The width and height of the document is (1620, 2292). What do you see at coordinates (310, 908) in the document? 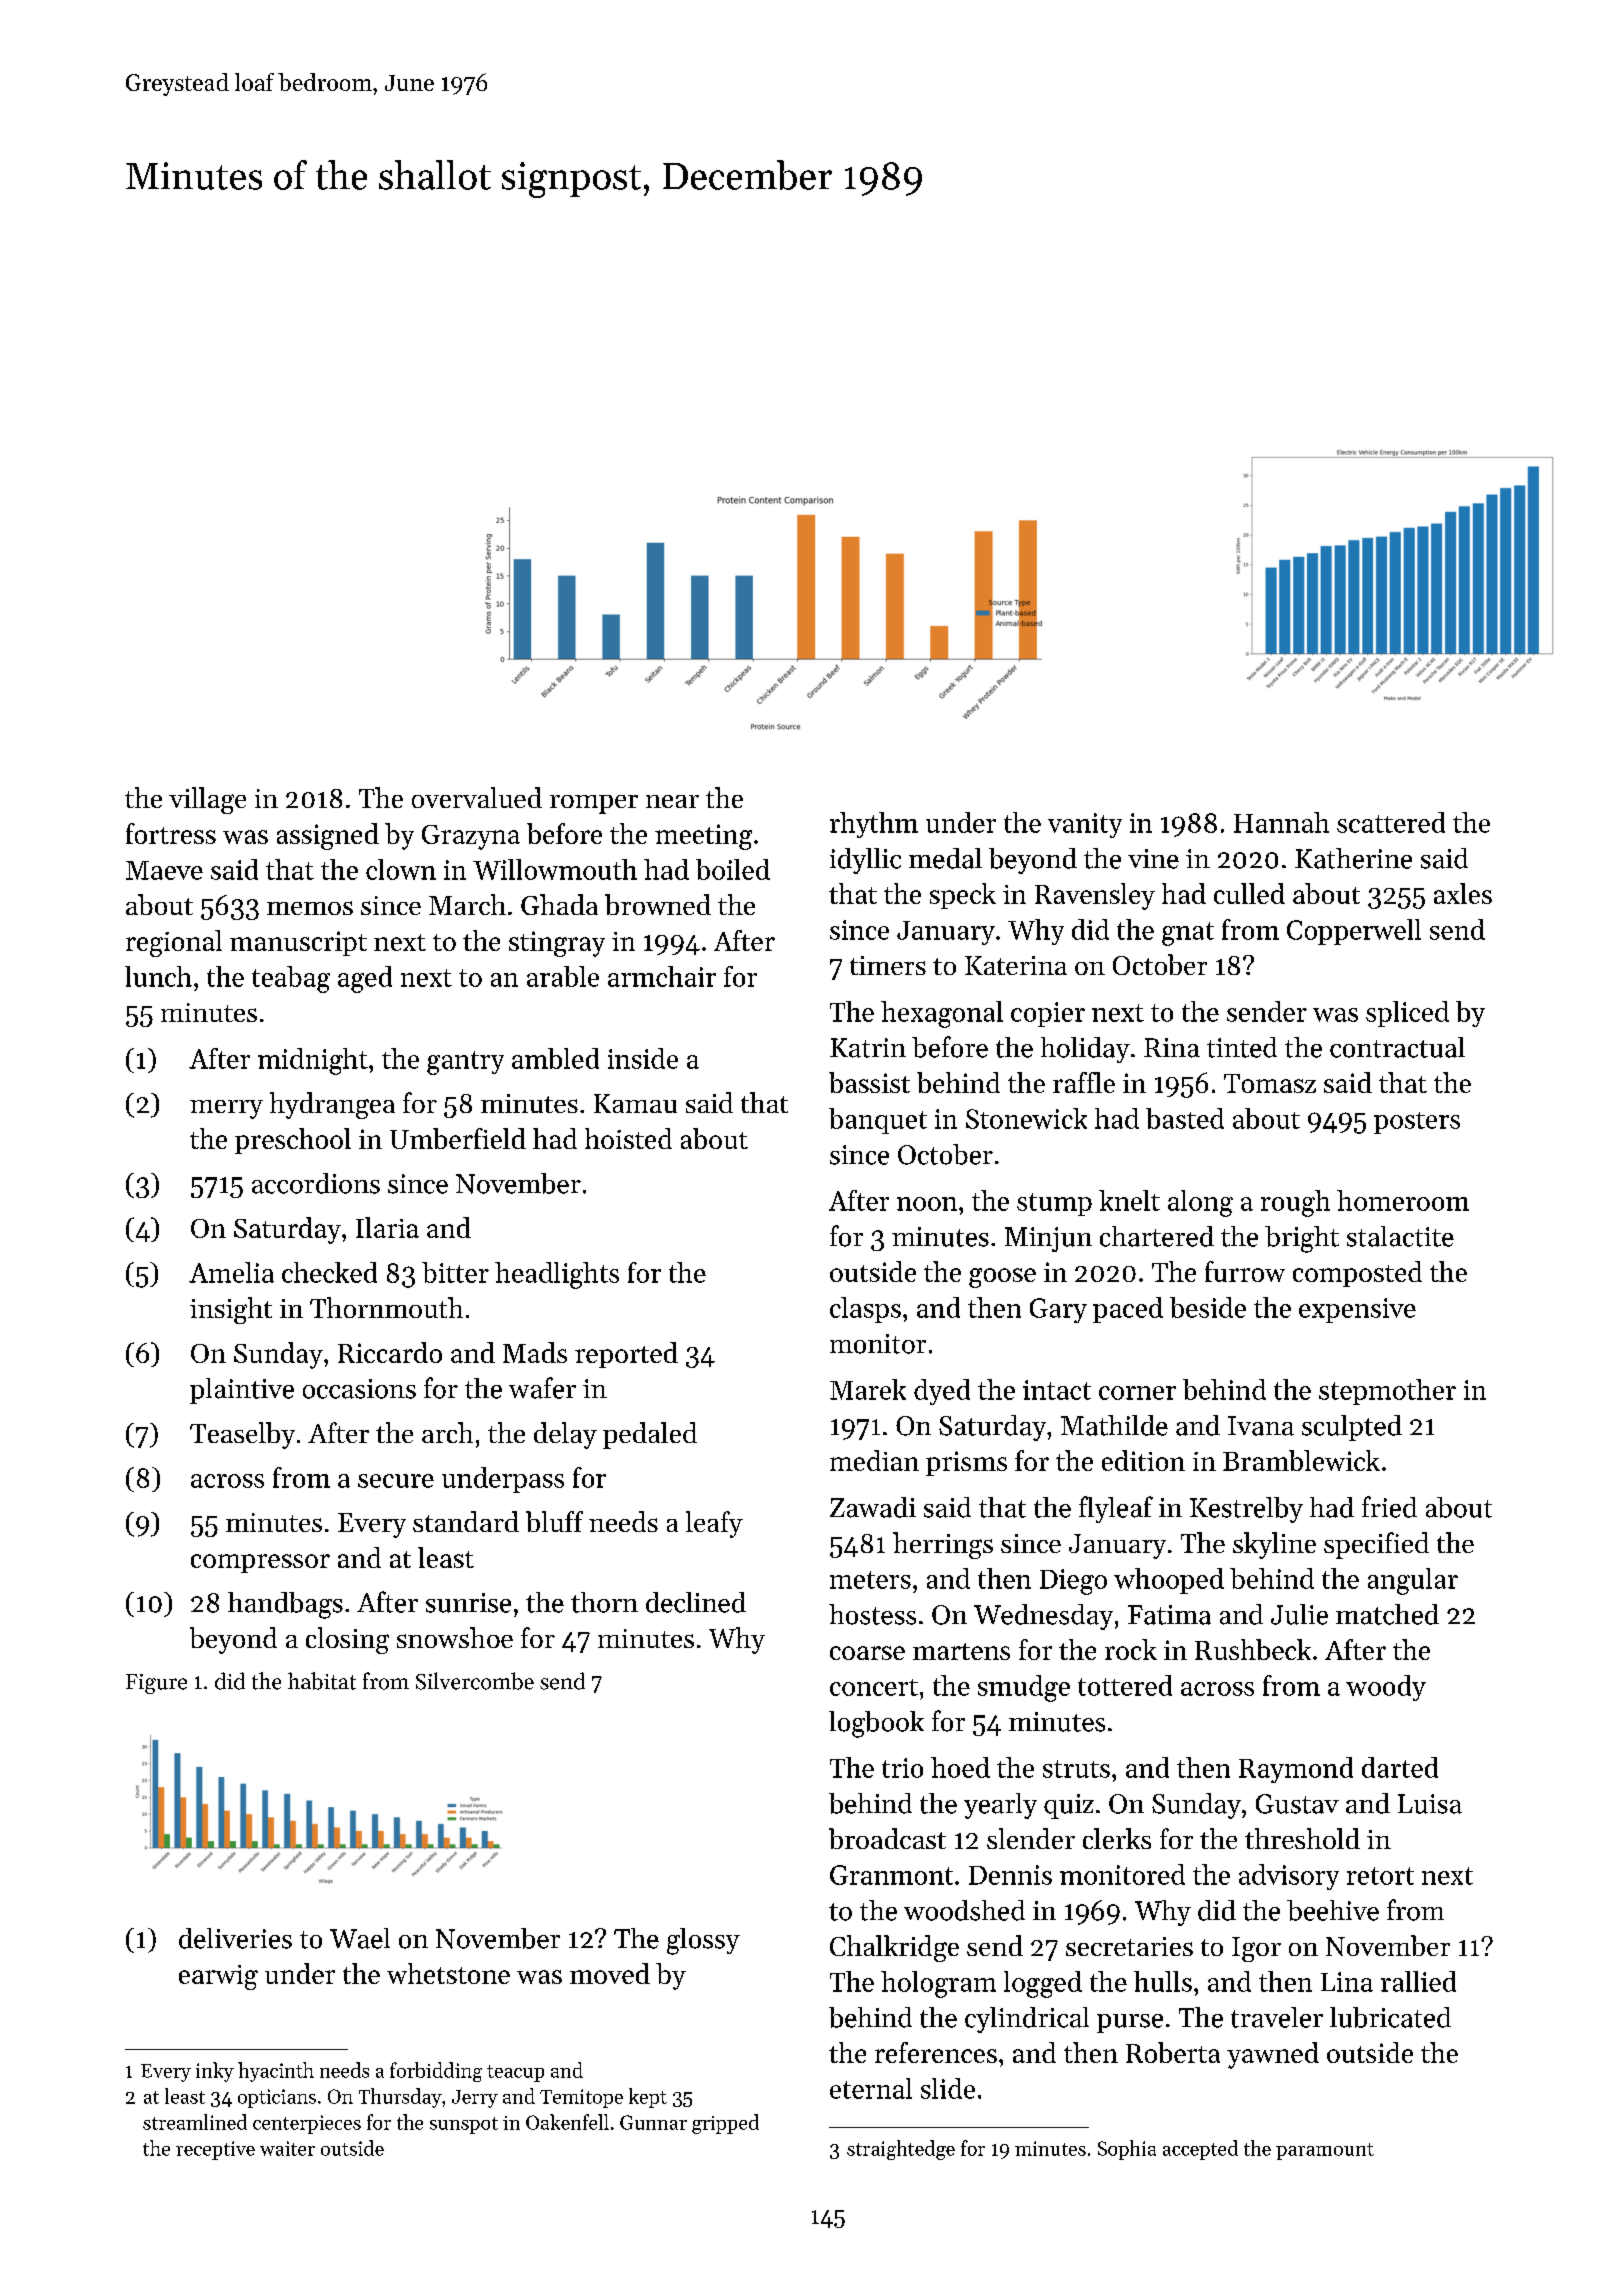
I see `memos` at bounding box center [310, 908].
